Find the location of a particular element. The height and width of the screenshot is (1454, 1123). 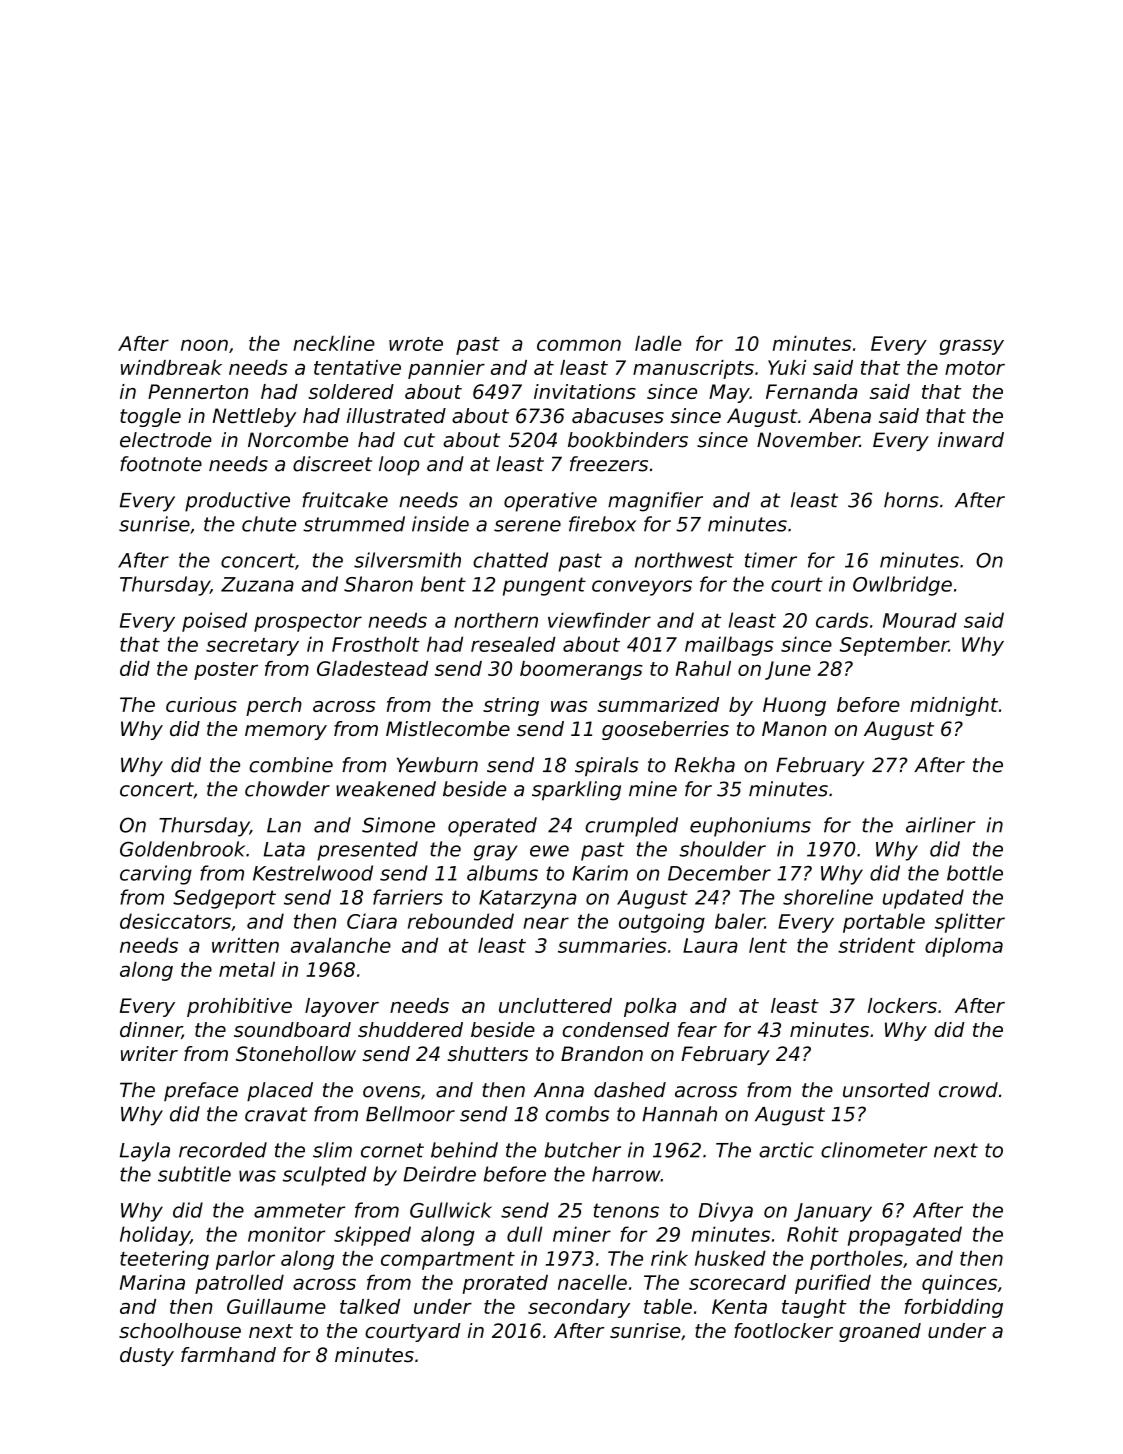

perch is located at coordinates (274, 706).
